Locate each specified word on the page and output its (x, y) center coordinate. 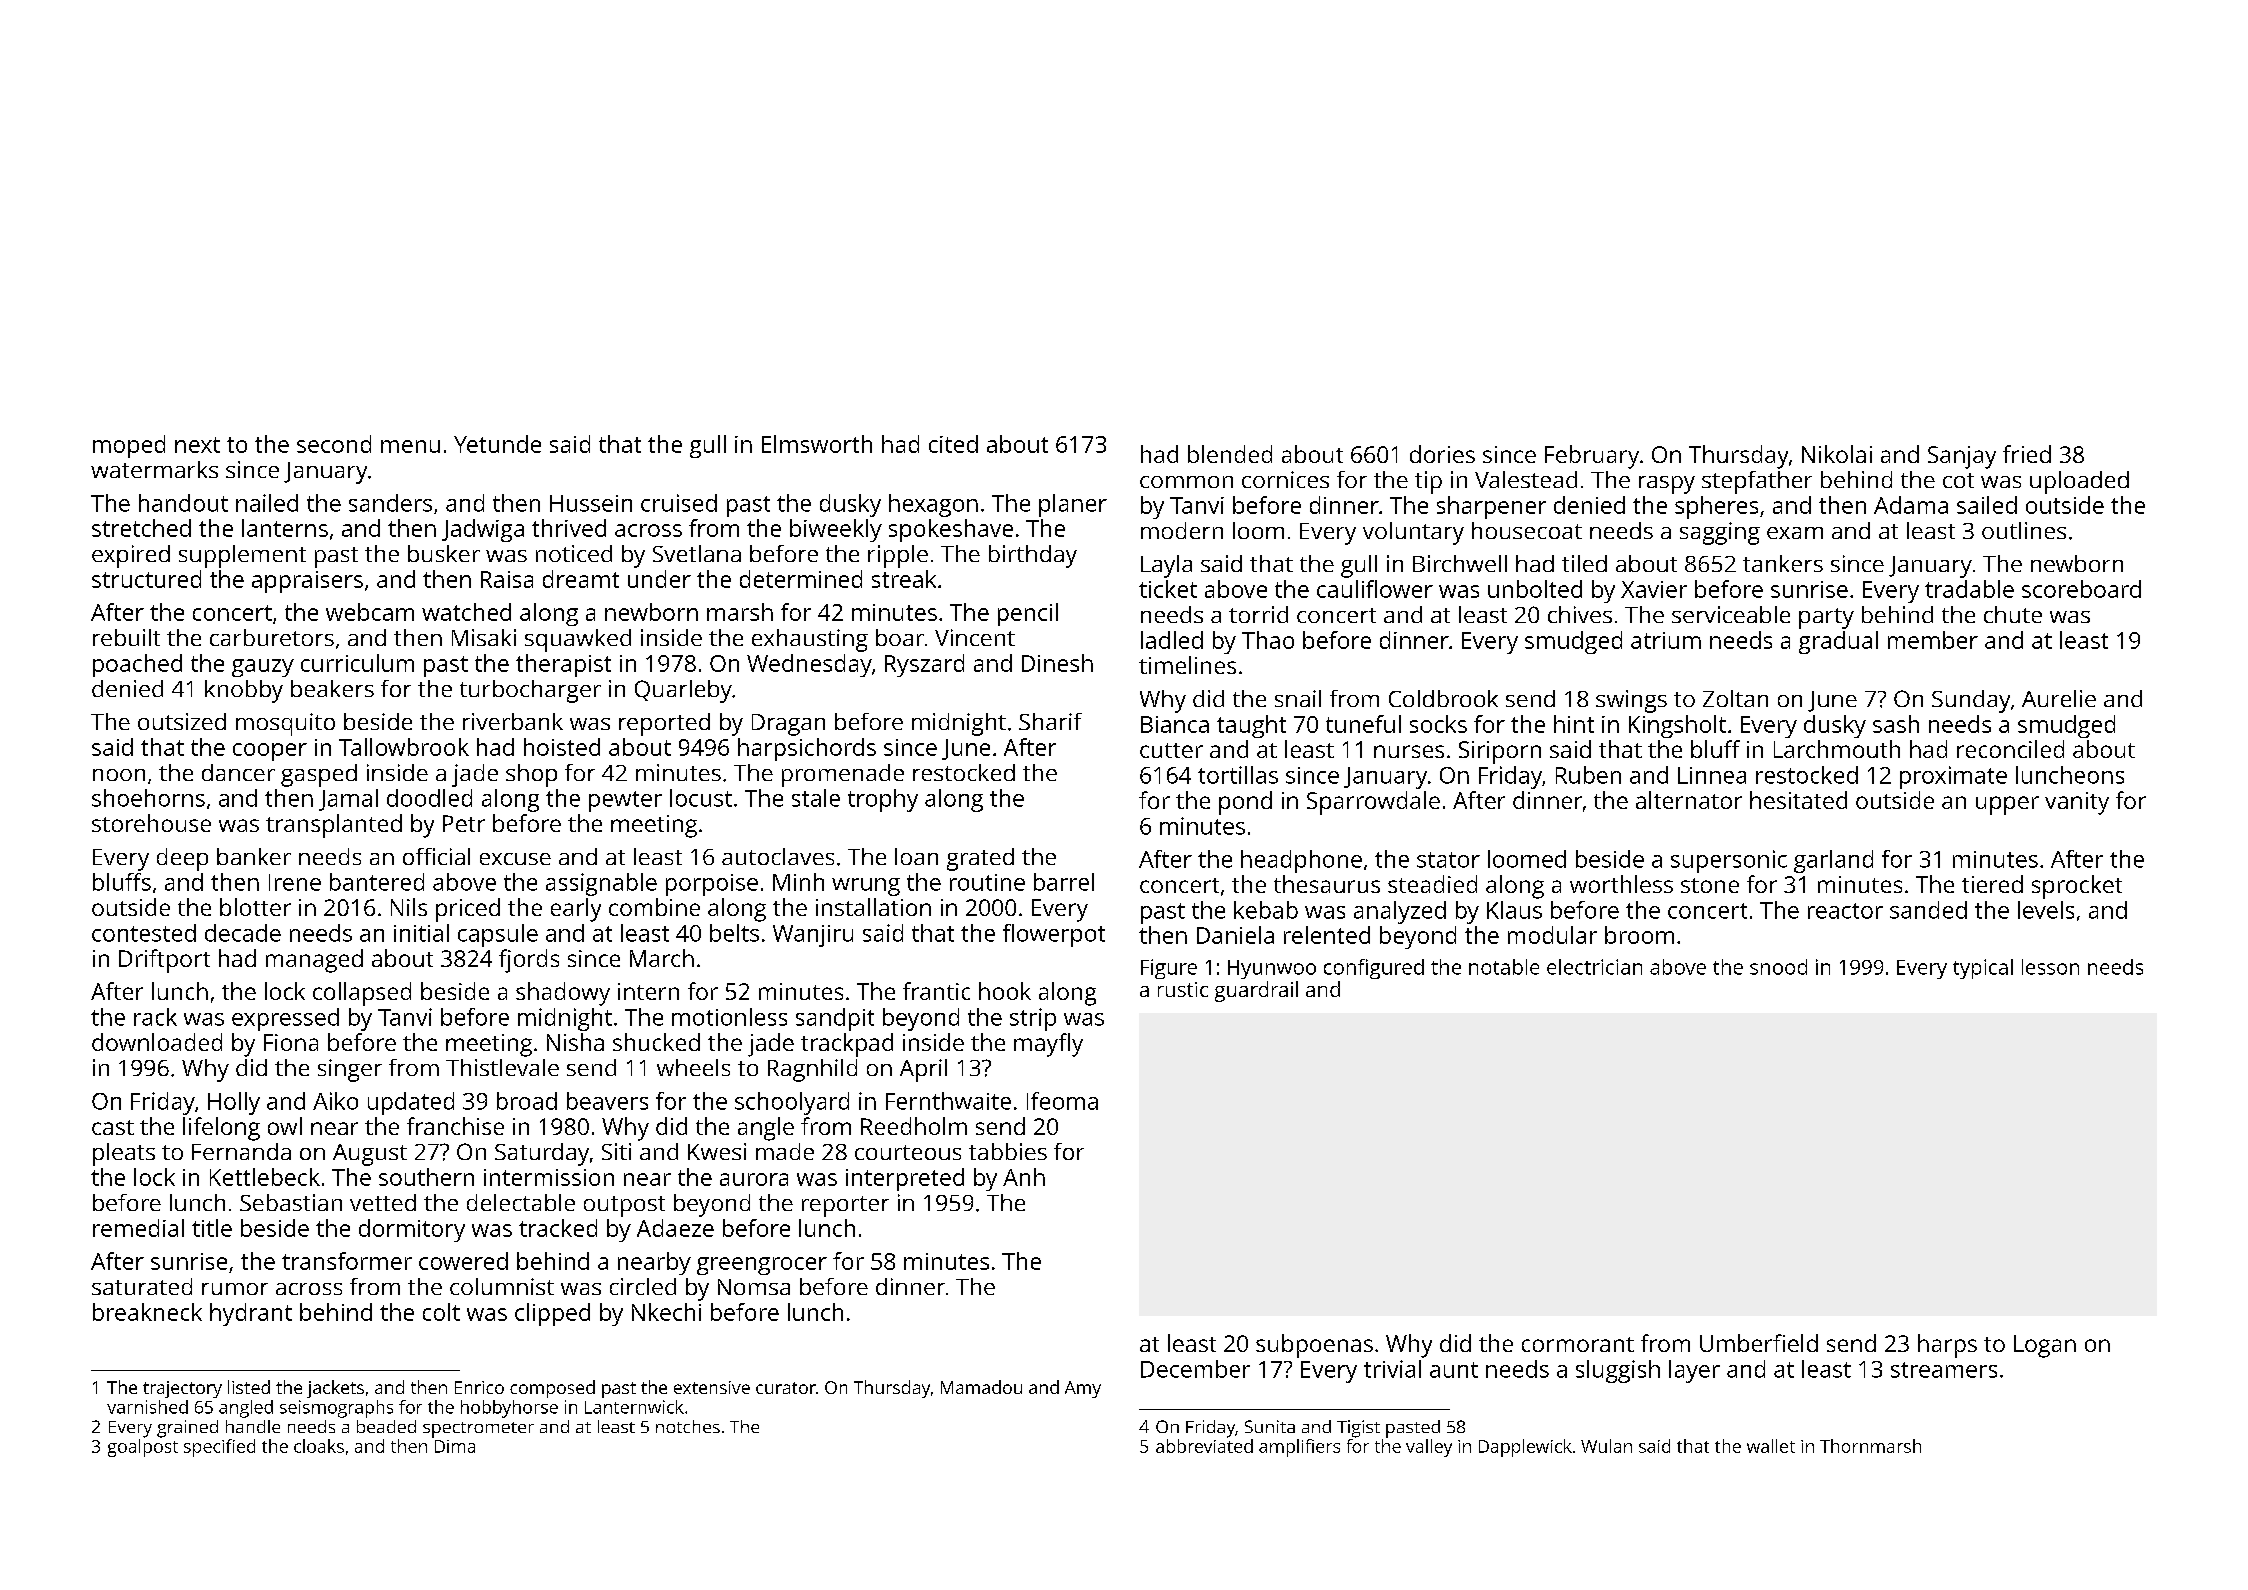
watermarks (154, 469)
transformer (347, 1261)
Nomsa (754, 1287)
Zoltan (1735, 698)
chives (1580, 614)
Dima (455, 1446)
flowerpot (1054, 935)
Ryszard (924, 665)
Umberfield (1759, 1343)
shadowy (563, 994)
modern (1182, 530)
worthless (1621, 884)
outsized (182, 721)
